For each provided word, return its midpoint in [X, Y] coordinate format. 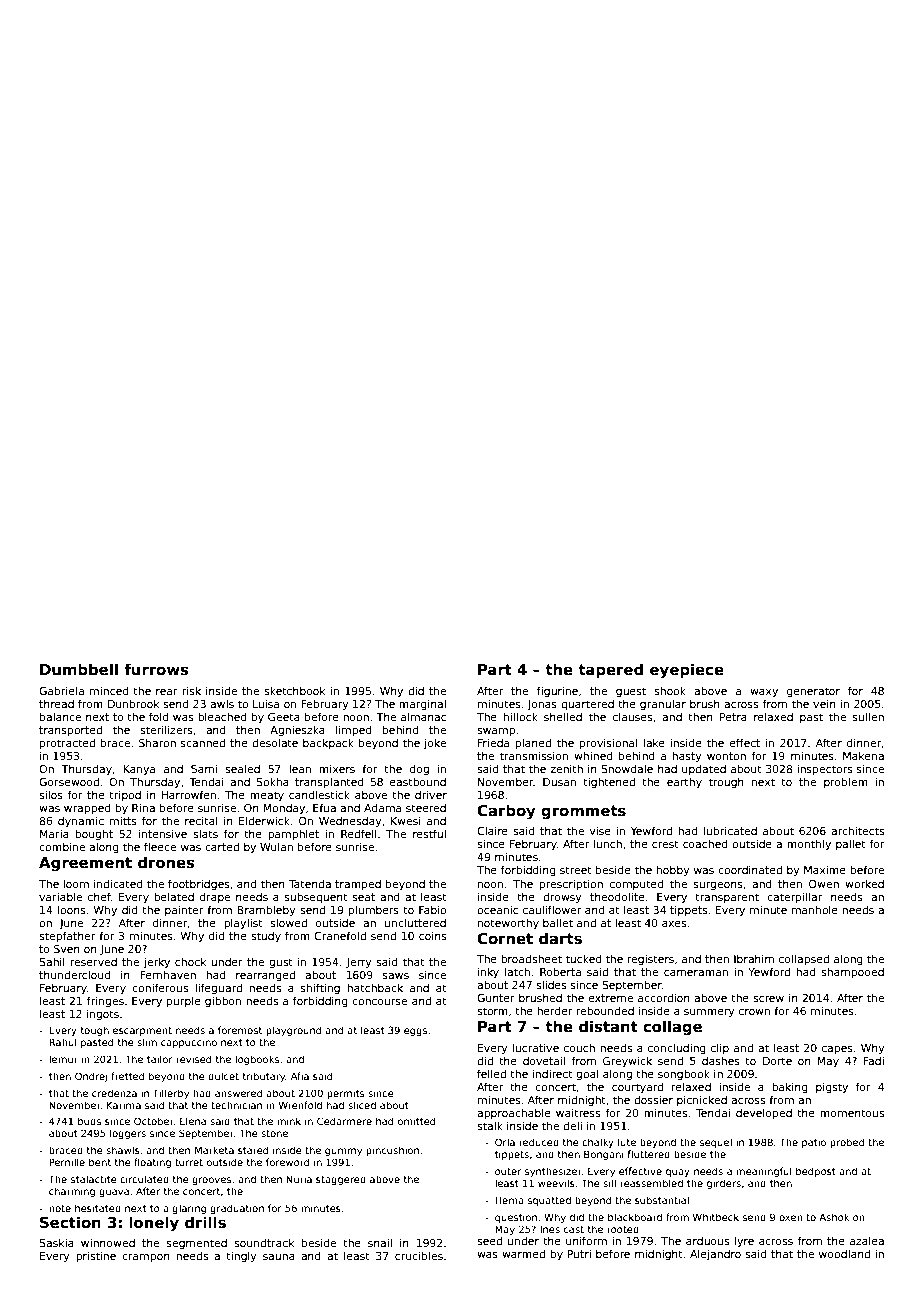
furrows [156, 669]
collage [672, 1028]
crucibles [419, 1255]
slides [551, 985]
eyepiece [687, 671]
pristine [96, 1256]
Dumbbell [79, 669]
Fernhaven [168, 974]
